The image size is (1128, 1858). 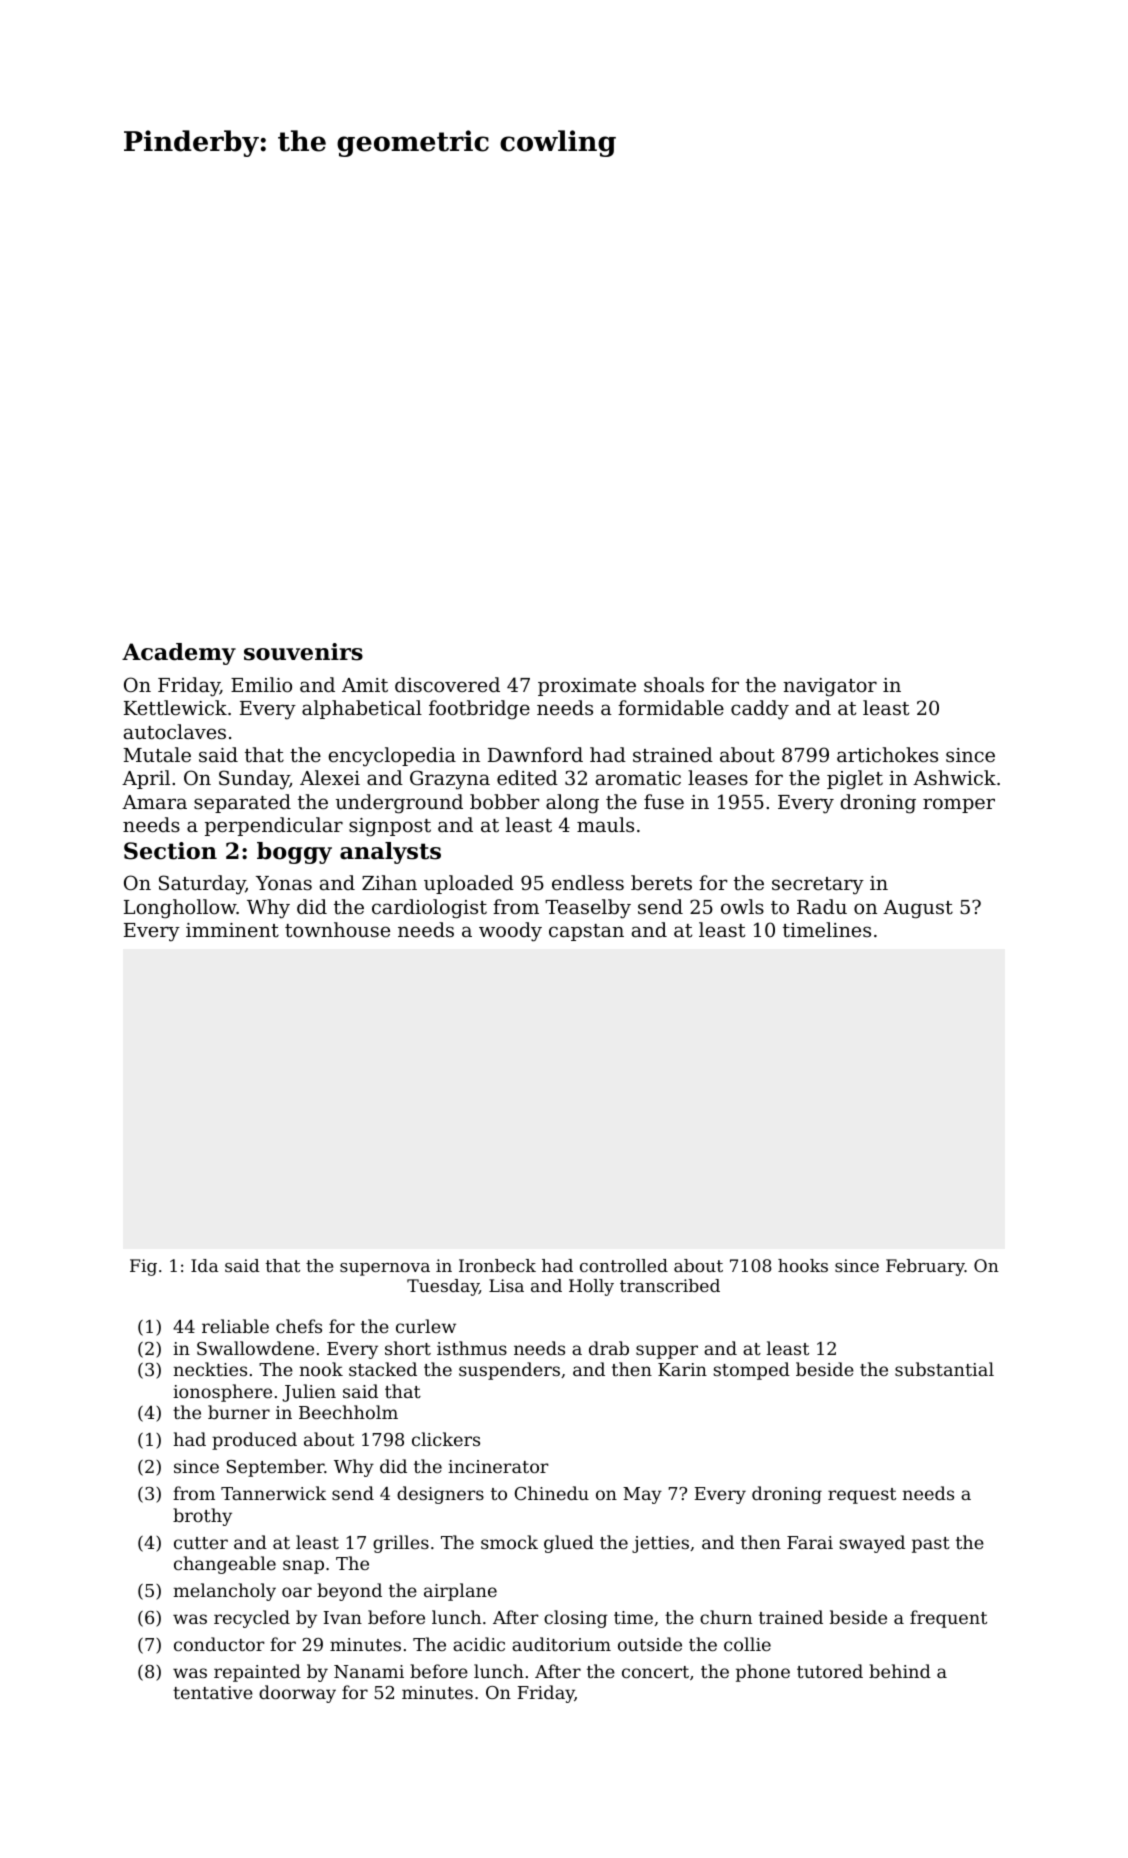 I want to click on supernova, so click(x=385, y=1269).
